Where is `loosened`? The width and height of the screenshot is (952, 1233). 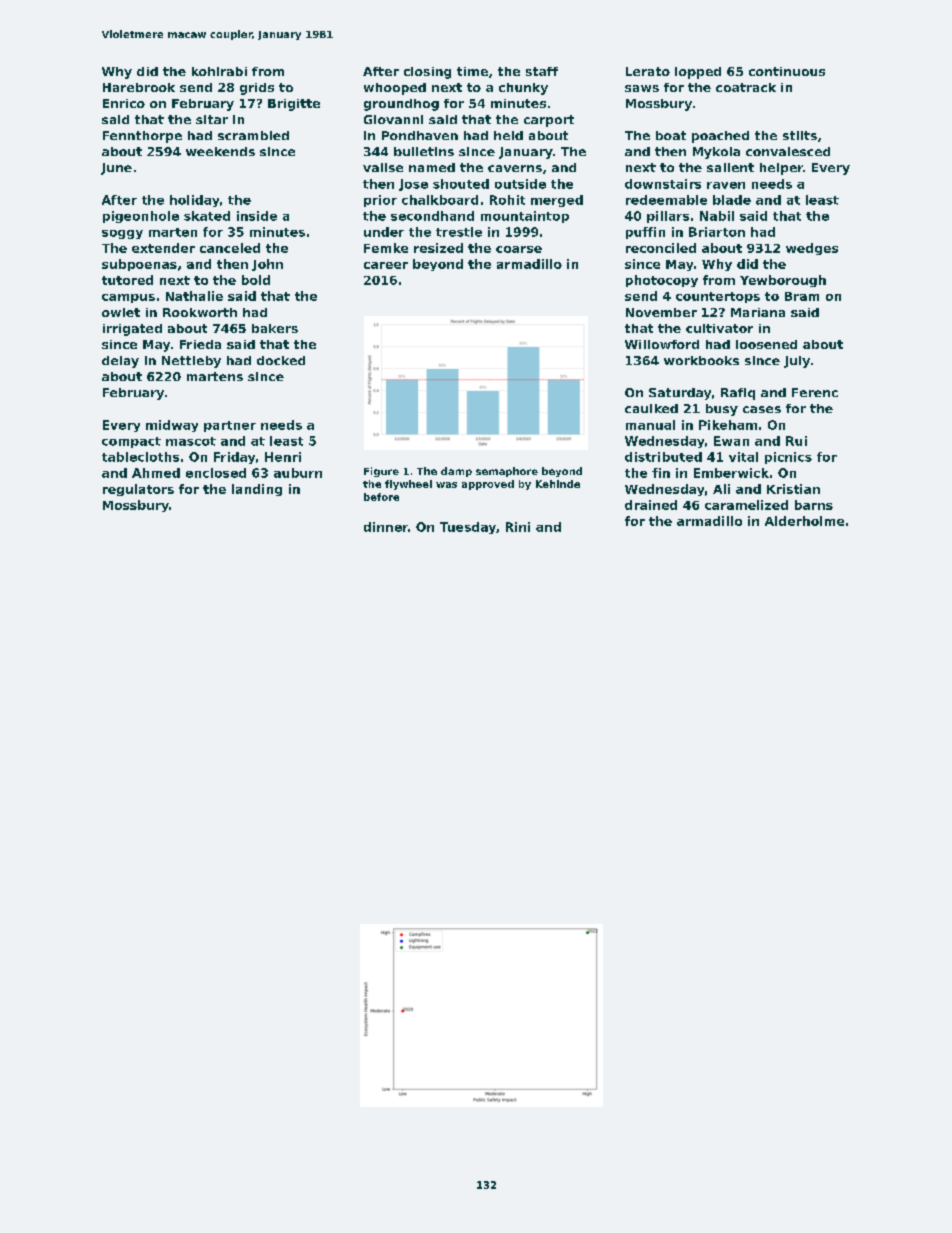
loosened is located at coordinates (766, 344).
